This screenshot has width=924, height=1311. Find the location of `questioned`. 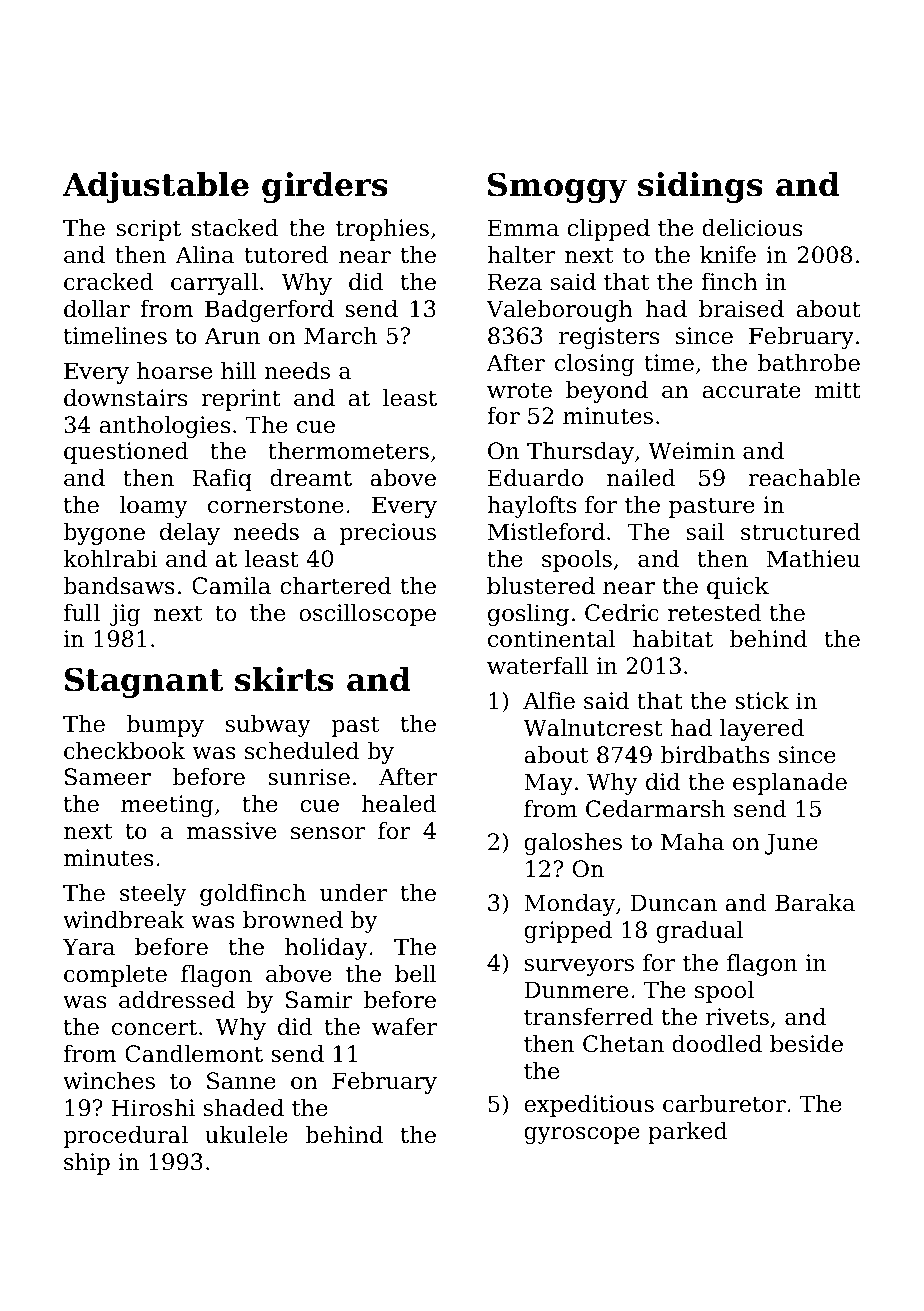

questioned is located at coordinates (126, 453).
